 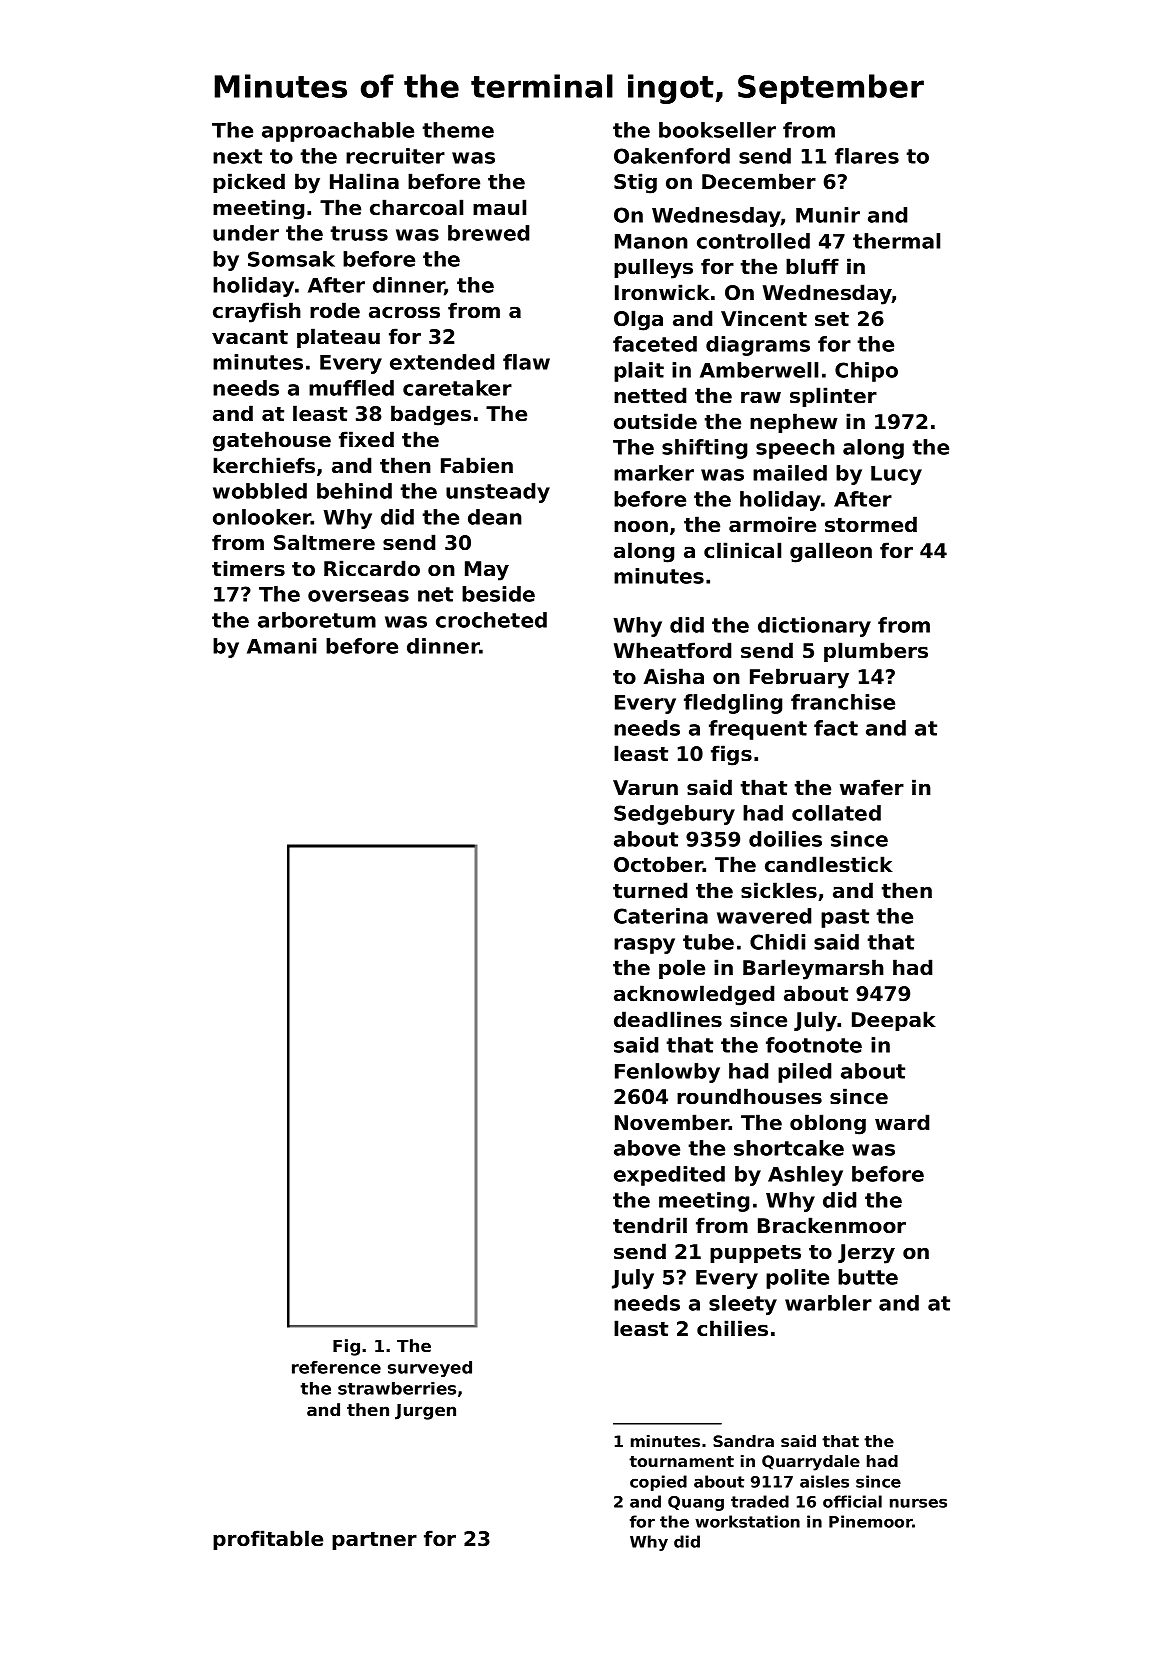 What do you see at coordinates (458, 130) in the screenshot?
I see `theme` at bounding box center [458, 130].
